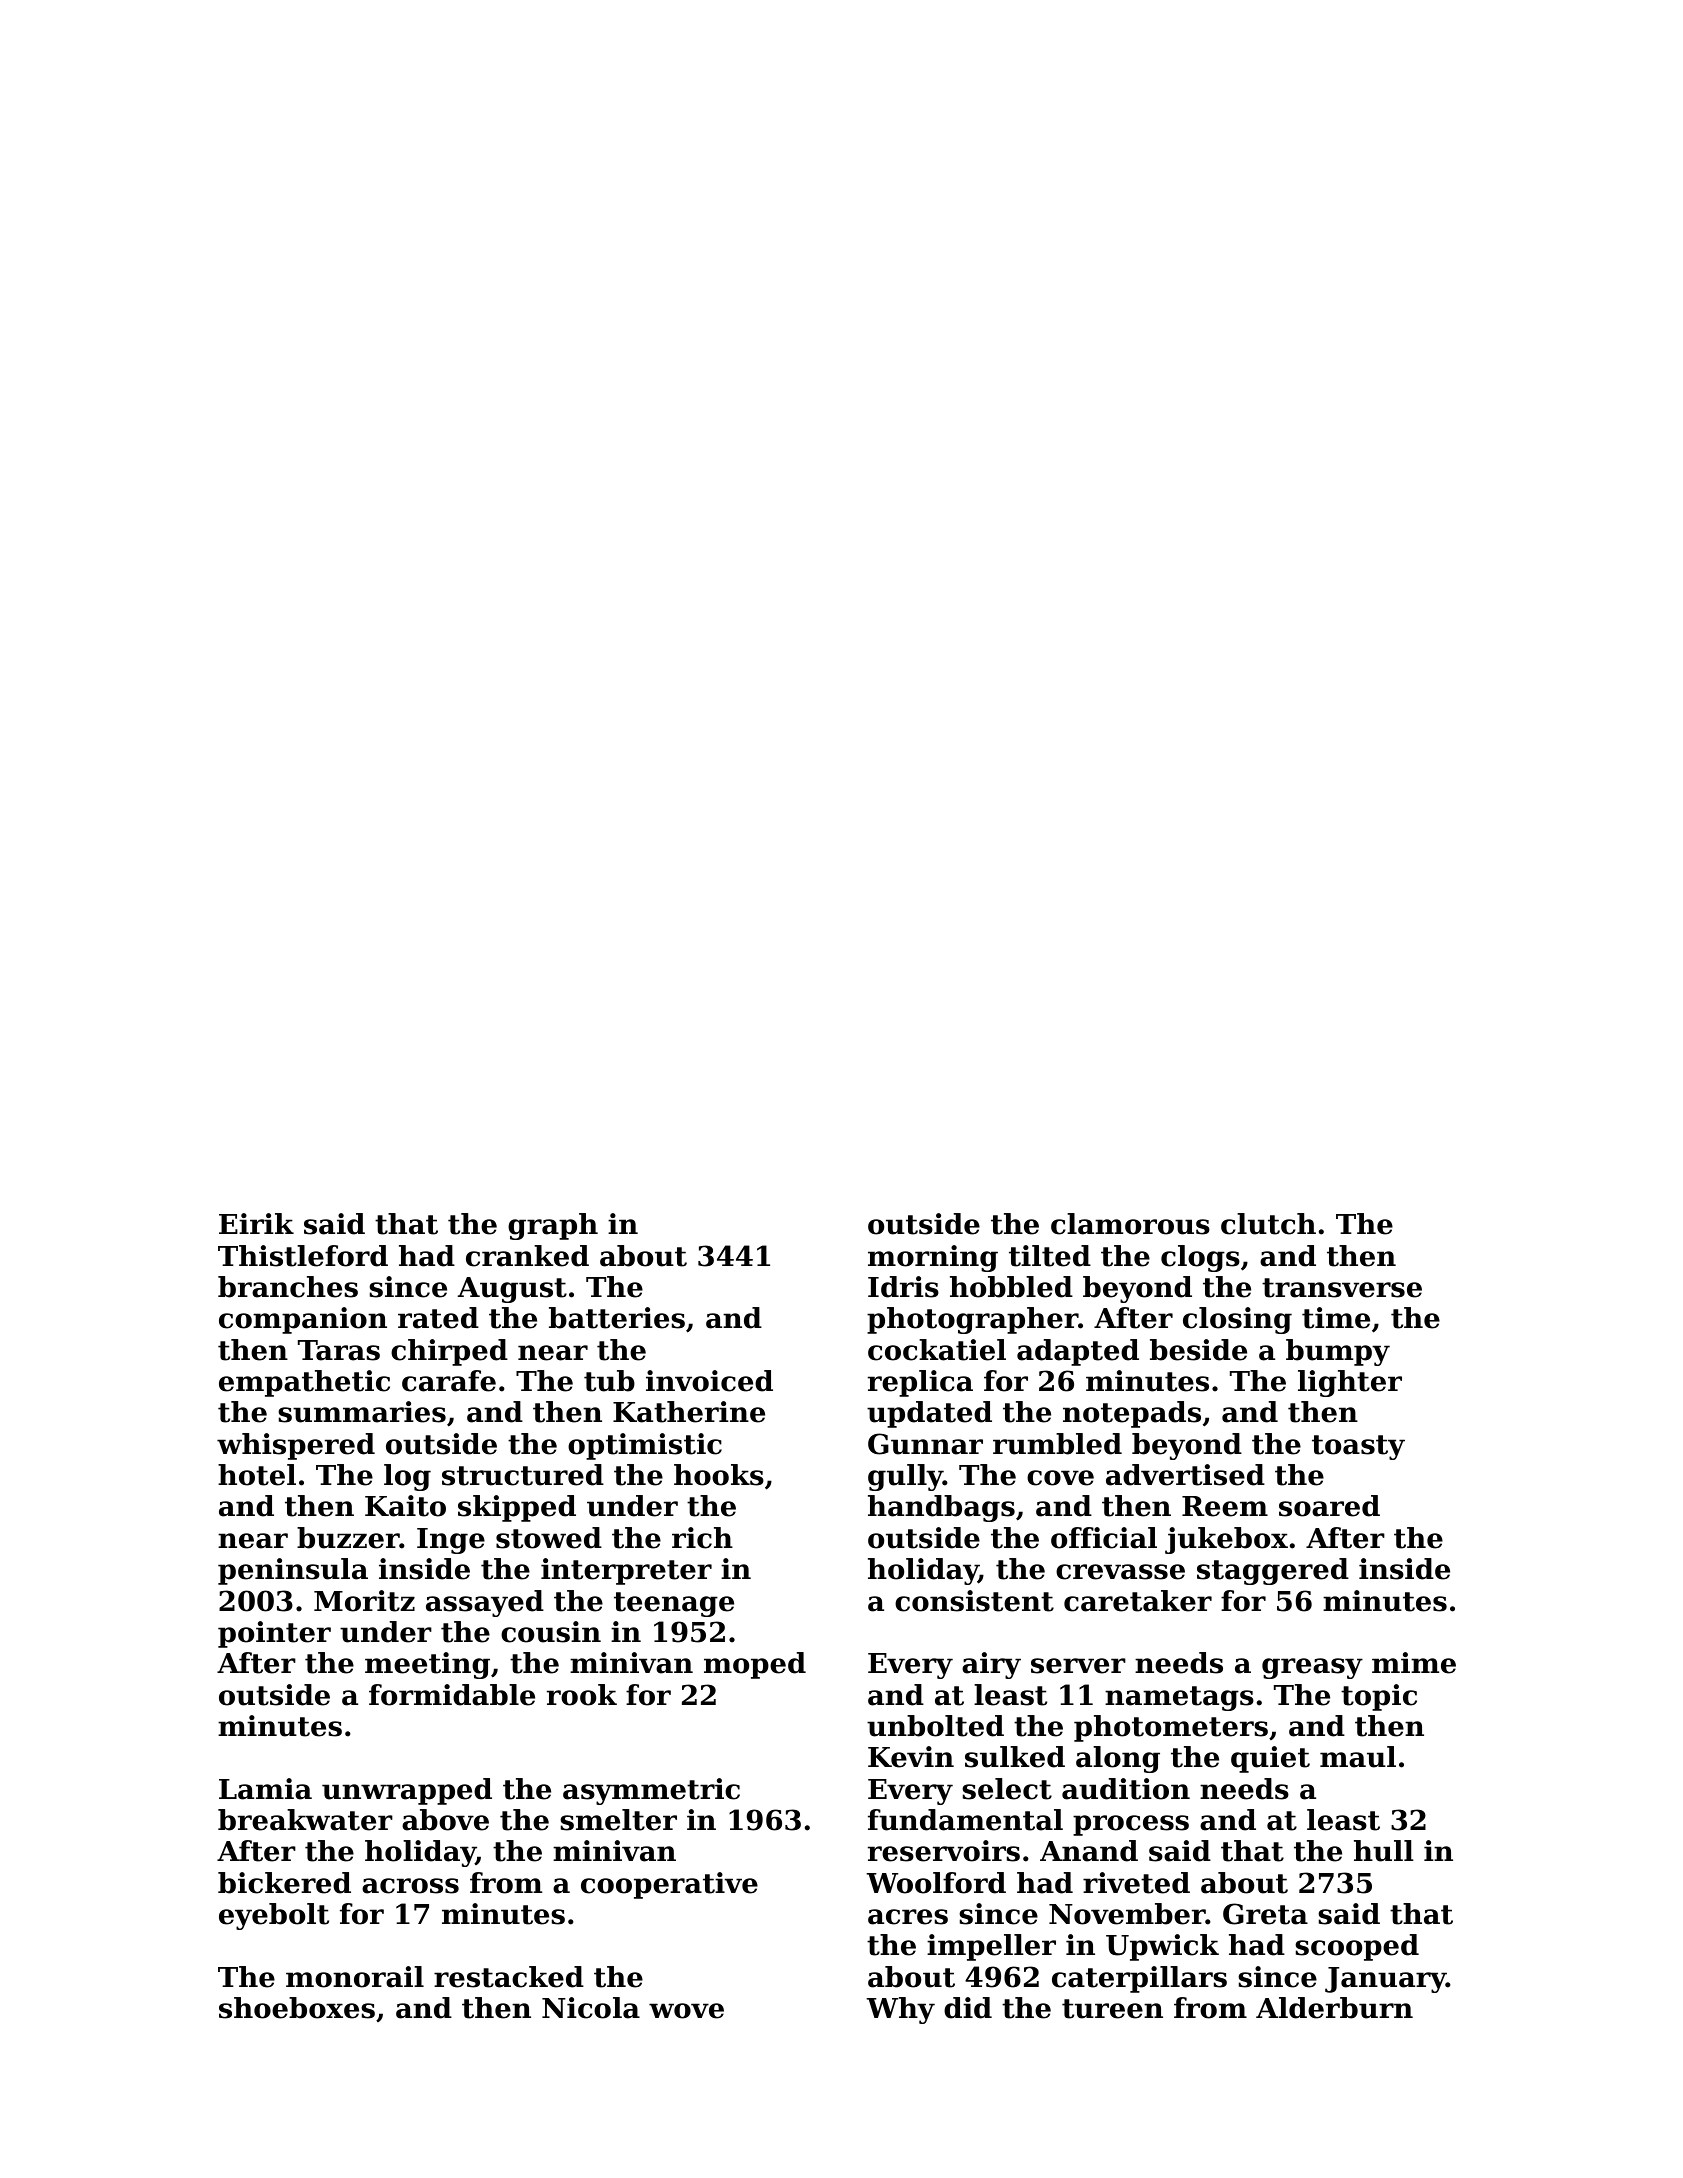  Describe the element at coordinates (405, 1506) in the screenshot. I see `Kaito` at that location.
